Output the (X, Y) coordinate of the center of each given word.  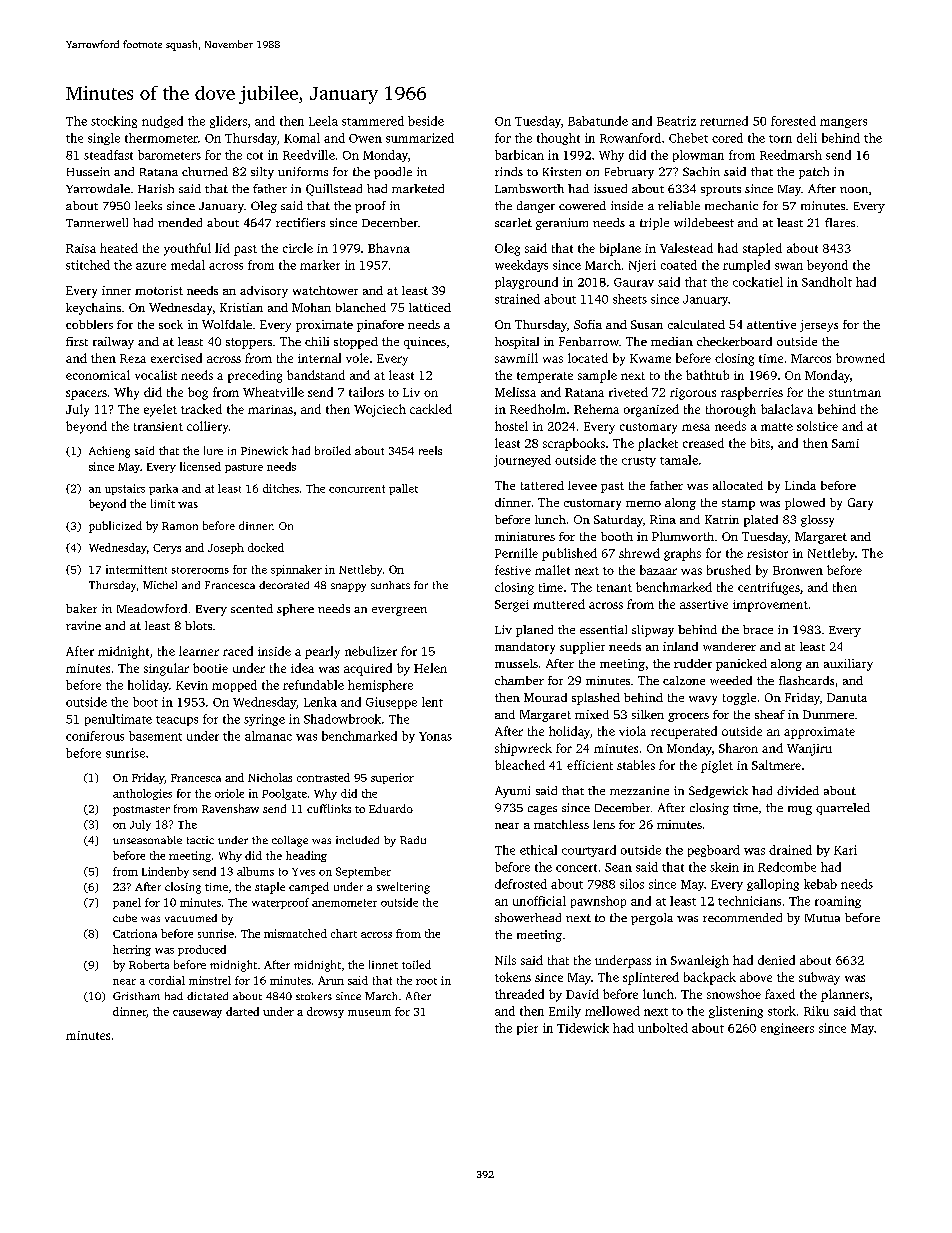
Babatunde (598, 121)
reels (430, 450)
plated (761, 521)
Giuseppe (391, 703)
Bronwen (798, 570)
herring (132, 950)
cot (255, 156)
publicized (115, 527)
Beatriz (676, 121)
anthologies (142, 794)
